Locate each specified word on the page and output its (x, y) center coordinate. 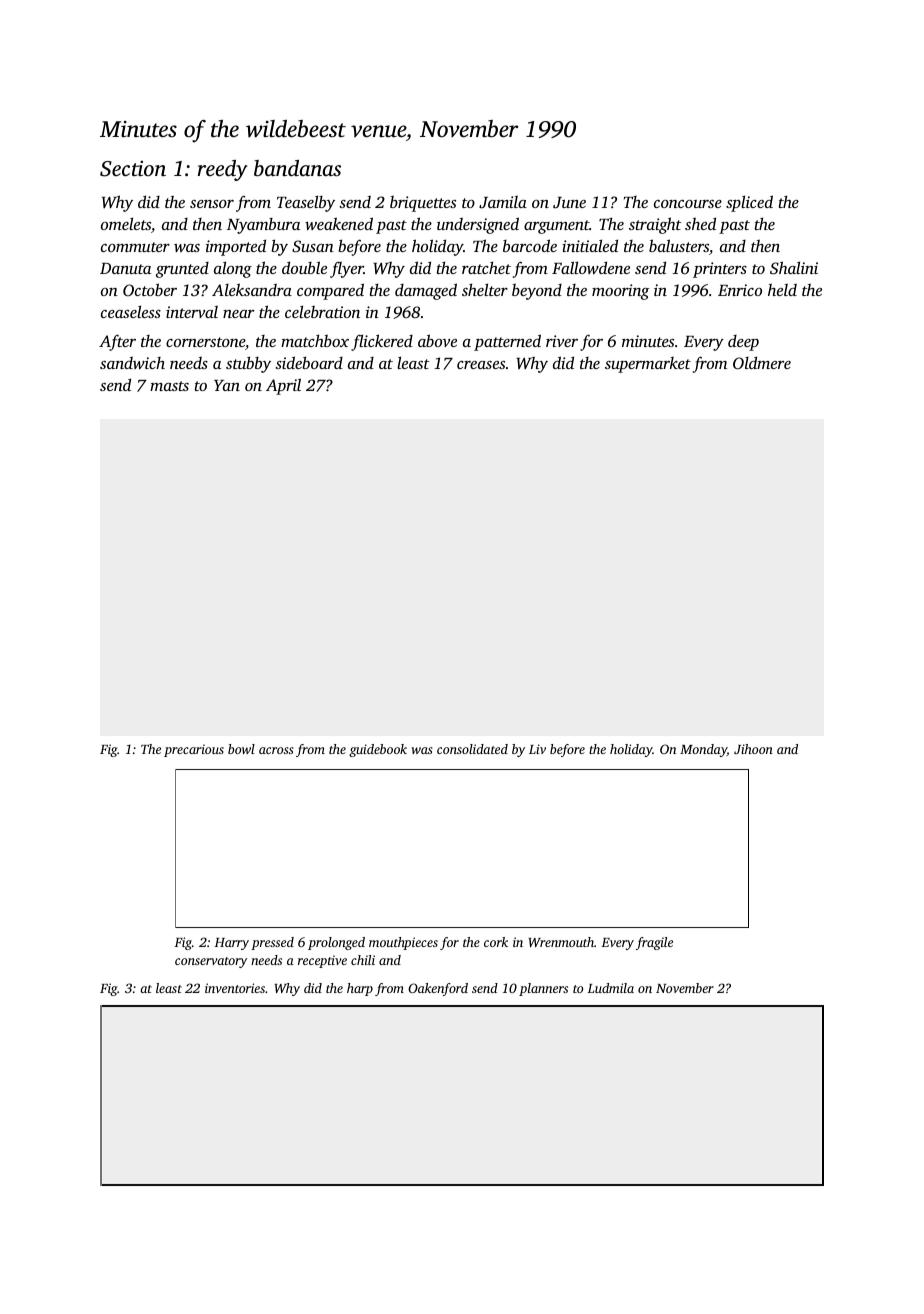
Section (133, 169)
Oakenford (438, 989)
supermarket (648, 365)
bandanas (297, 168)
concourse (688, 204)
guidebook (378, 750)
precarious (194, 750)
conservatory (211, 962)
